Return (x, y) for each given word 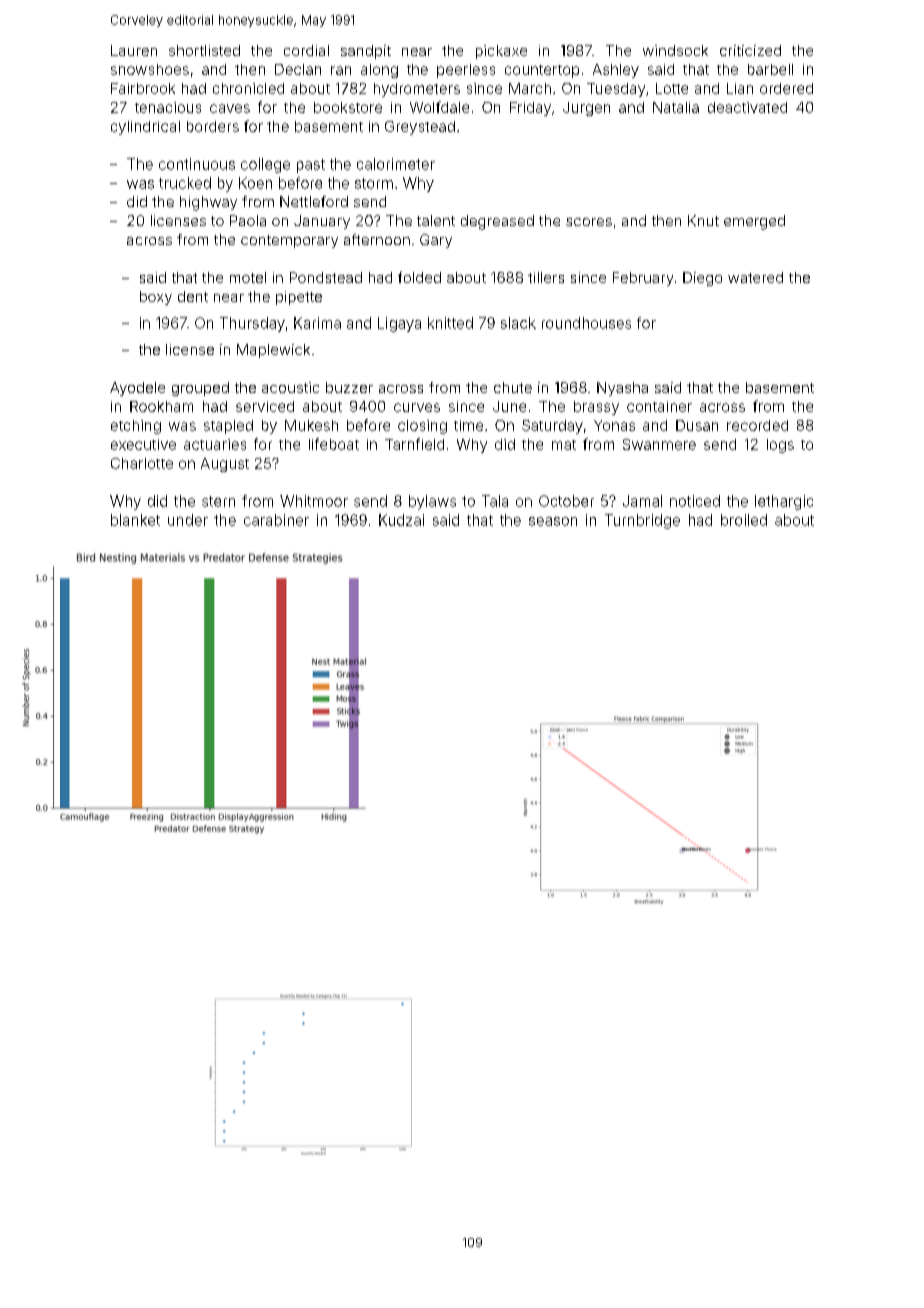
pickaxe (501, 52)
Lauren (134, 50)
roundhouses (586, 323)
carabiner (276, 520)
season (553, 521)
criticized (750, 50)
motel (248, 277)
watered (755, 277)
